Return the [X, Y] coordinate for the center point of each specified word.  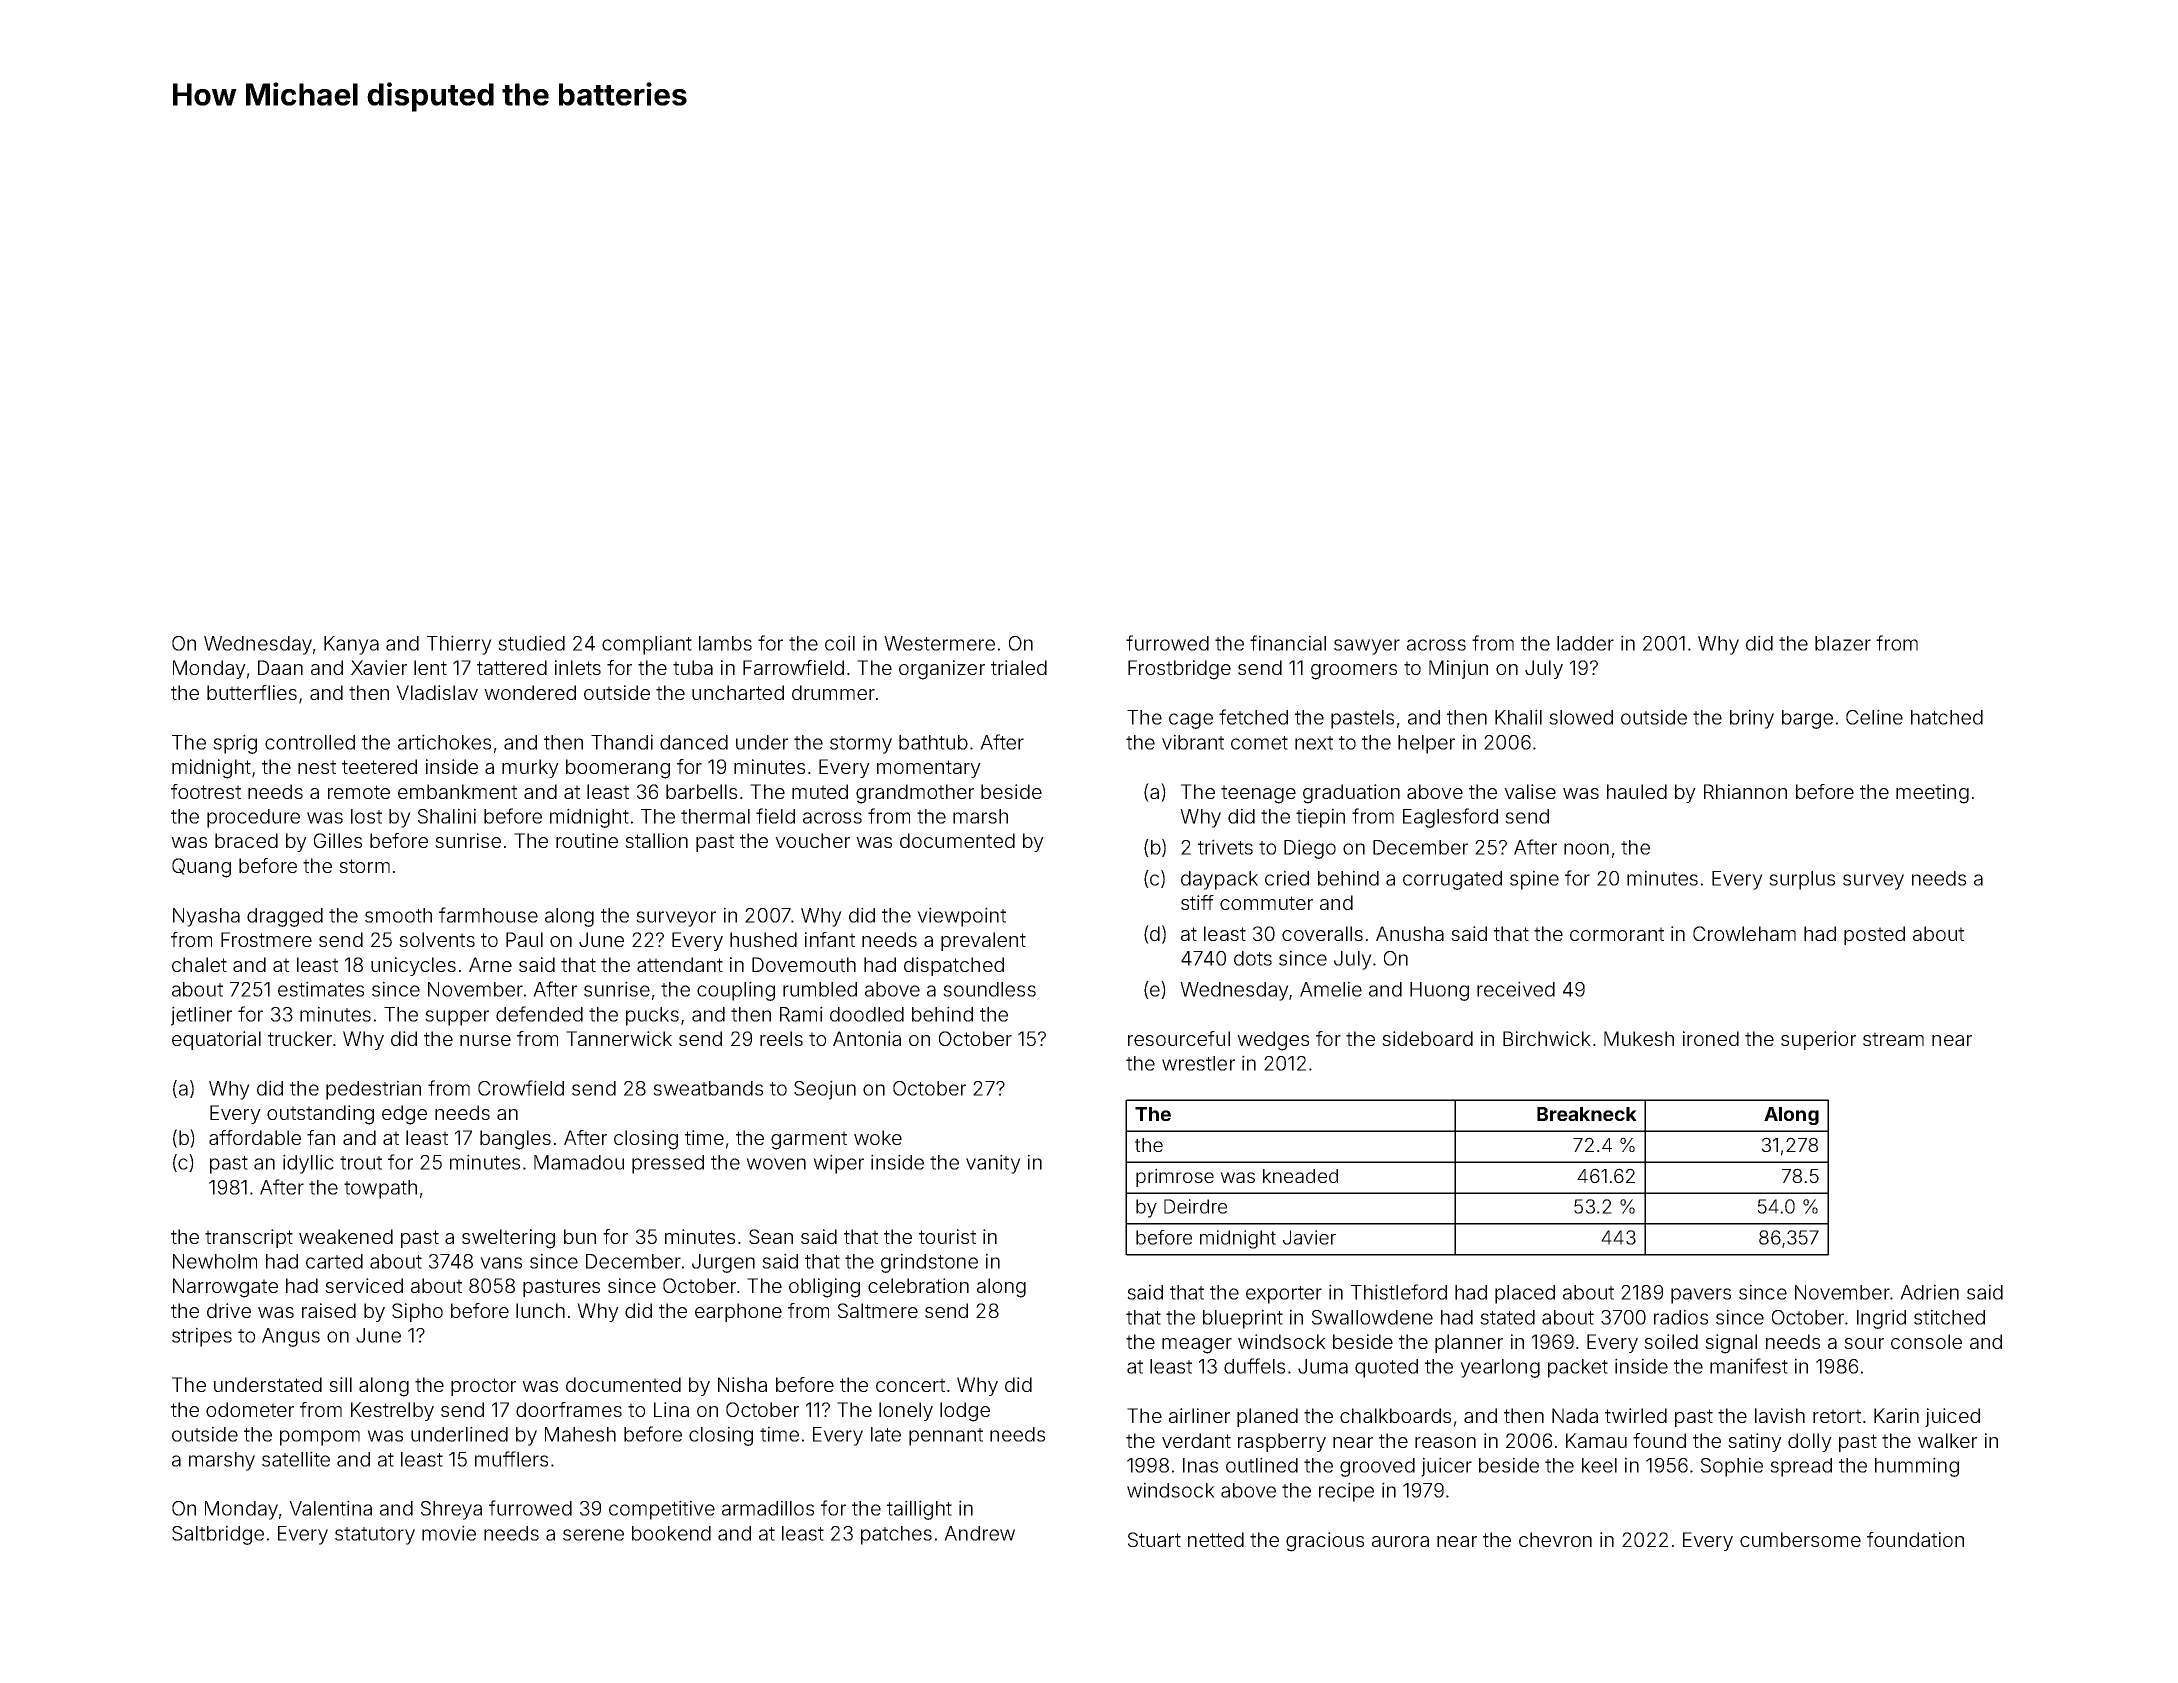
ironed [1711, 1038]
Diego [1310, 849]
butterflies [252, 692]
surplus [1802, 880]
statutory [375, 1536]
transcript [249, 1238]
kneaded [1300, 1176]
